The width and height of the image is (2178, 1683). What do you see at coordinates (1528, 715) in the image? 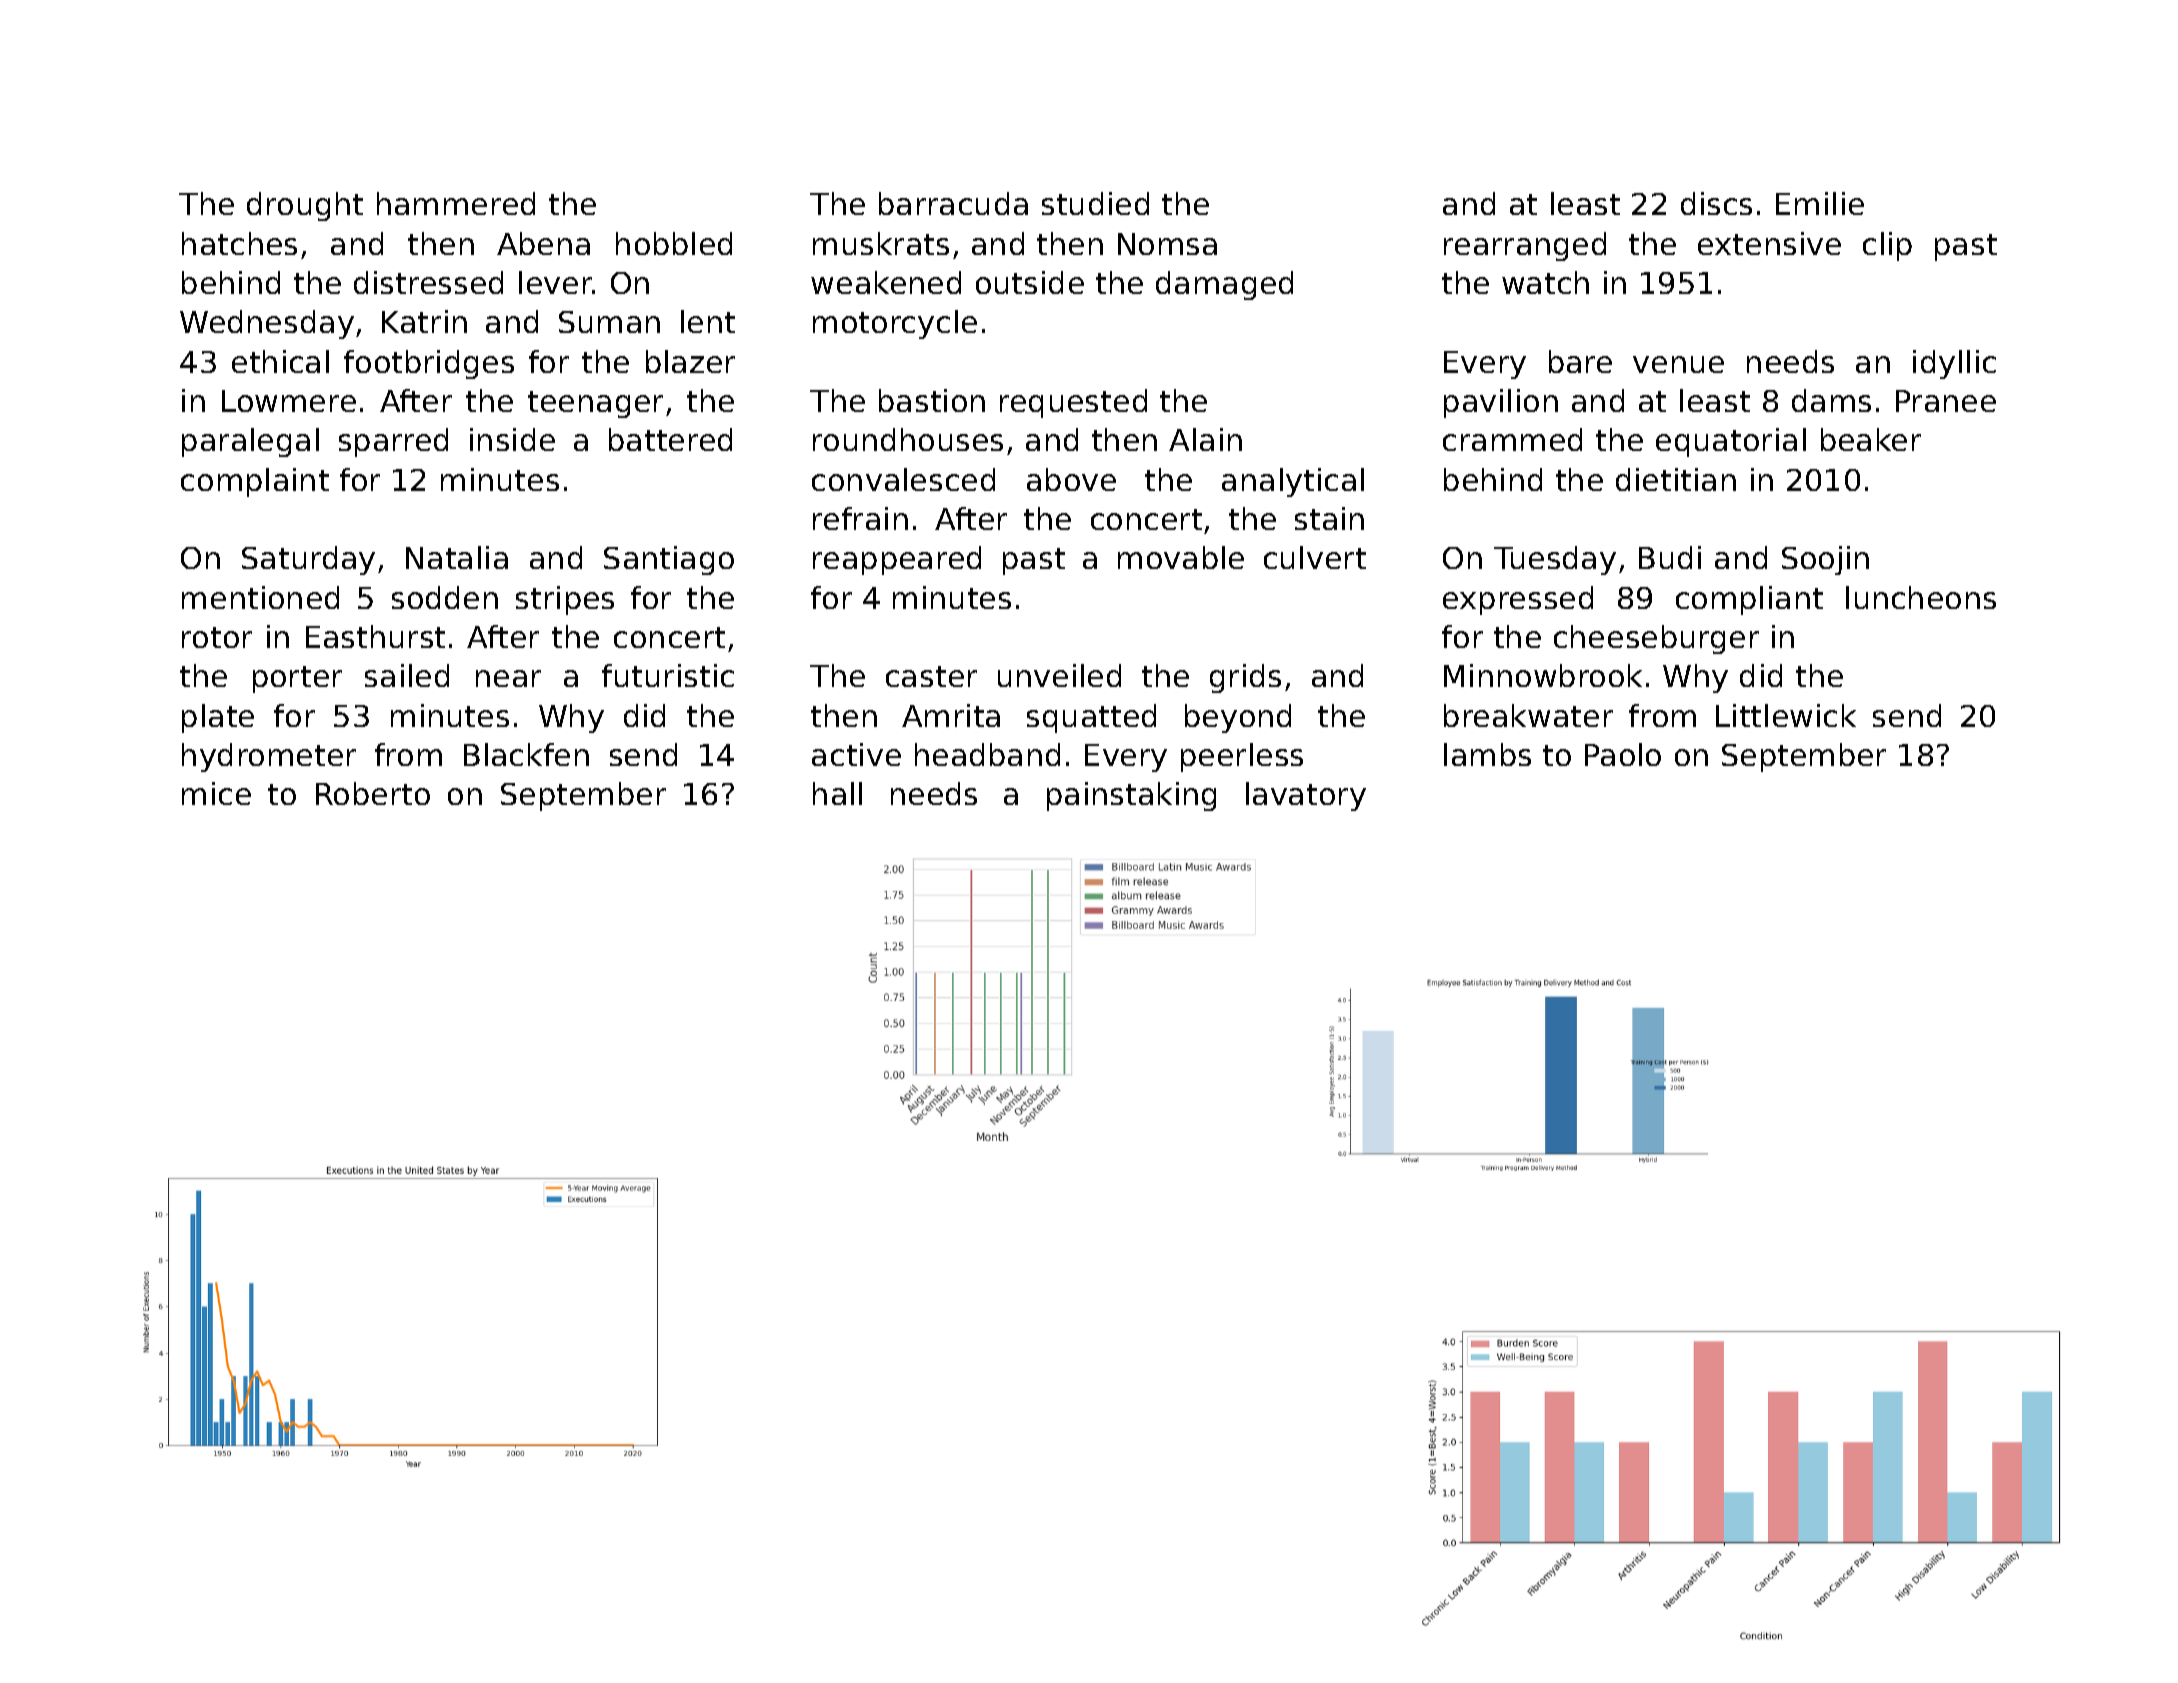
I see `breakwater` at bounding box center [1528, 715].
